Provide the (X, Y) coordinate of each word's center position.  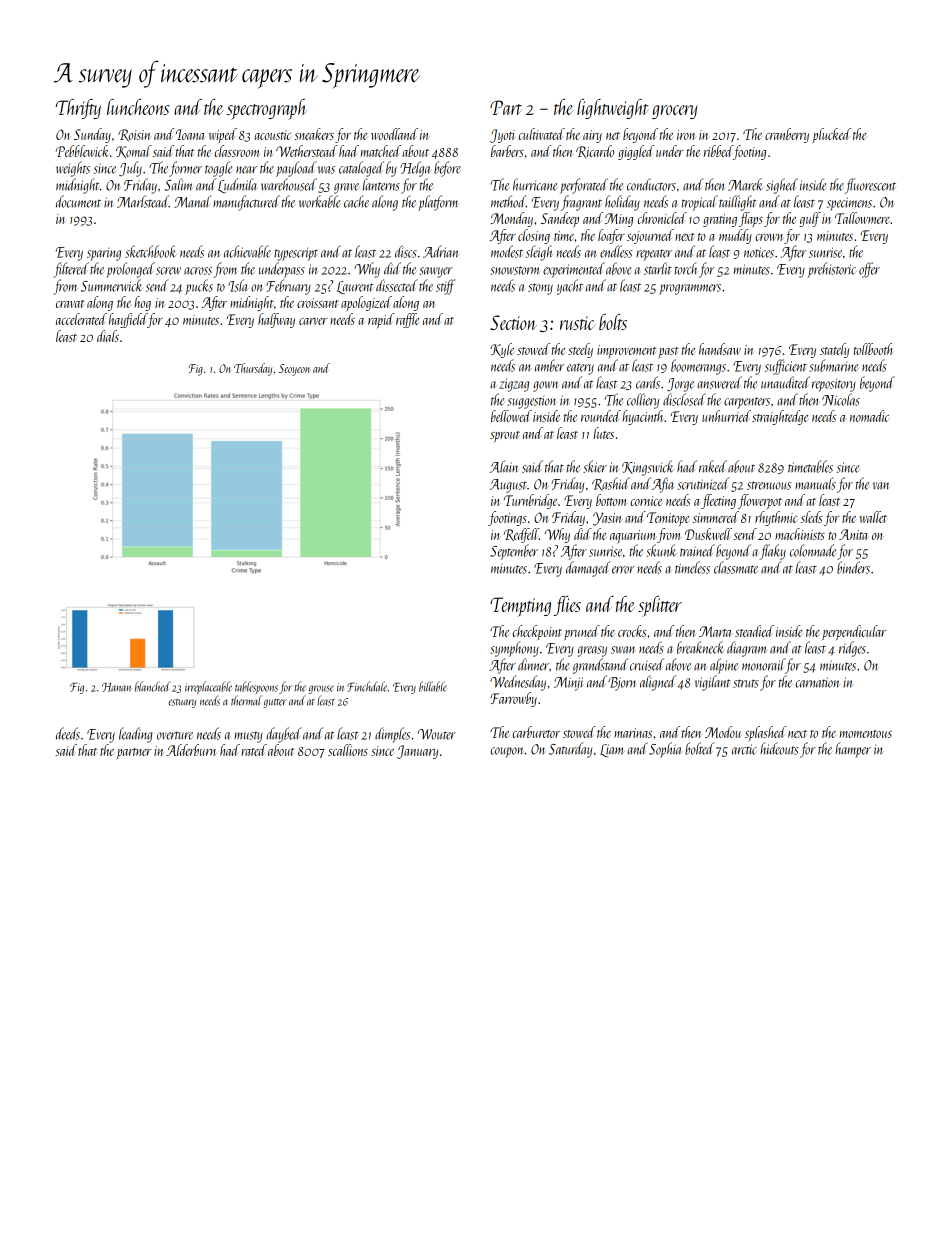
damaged (588, 569)
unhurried (726, 416)
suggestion (531, 402)
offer (869, 270)
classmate (736, 567)
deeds (68, 733)
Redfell (521, 535)
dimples (392, 735)
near (246, 170)
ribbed (718, 151)
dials (108, 336)
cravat (70, 304)
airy (592, 136)
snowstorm (515, 270)
